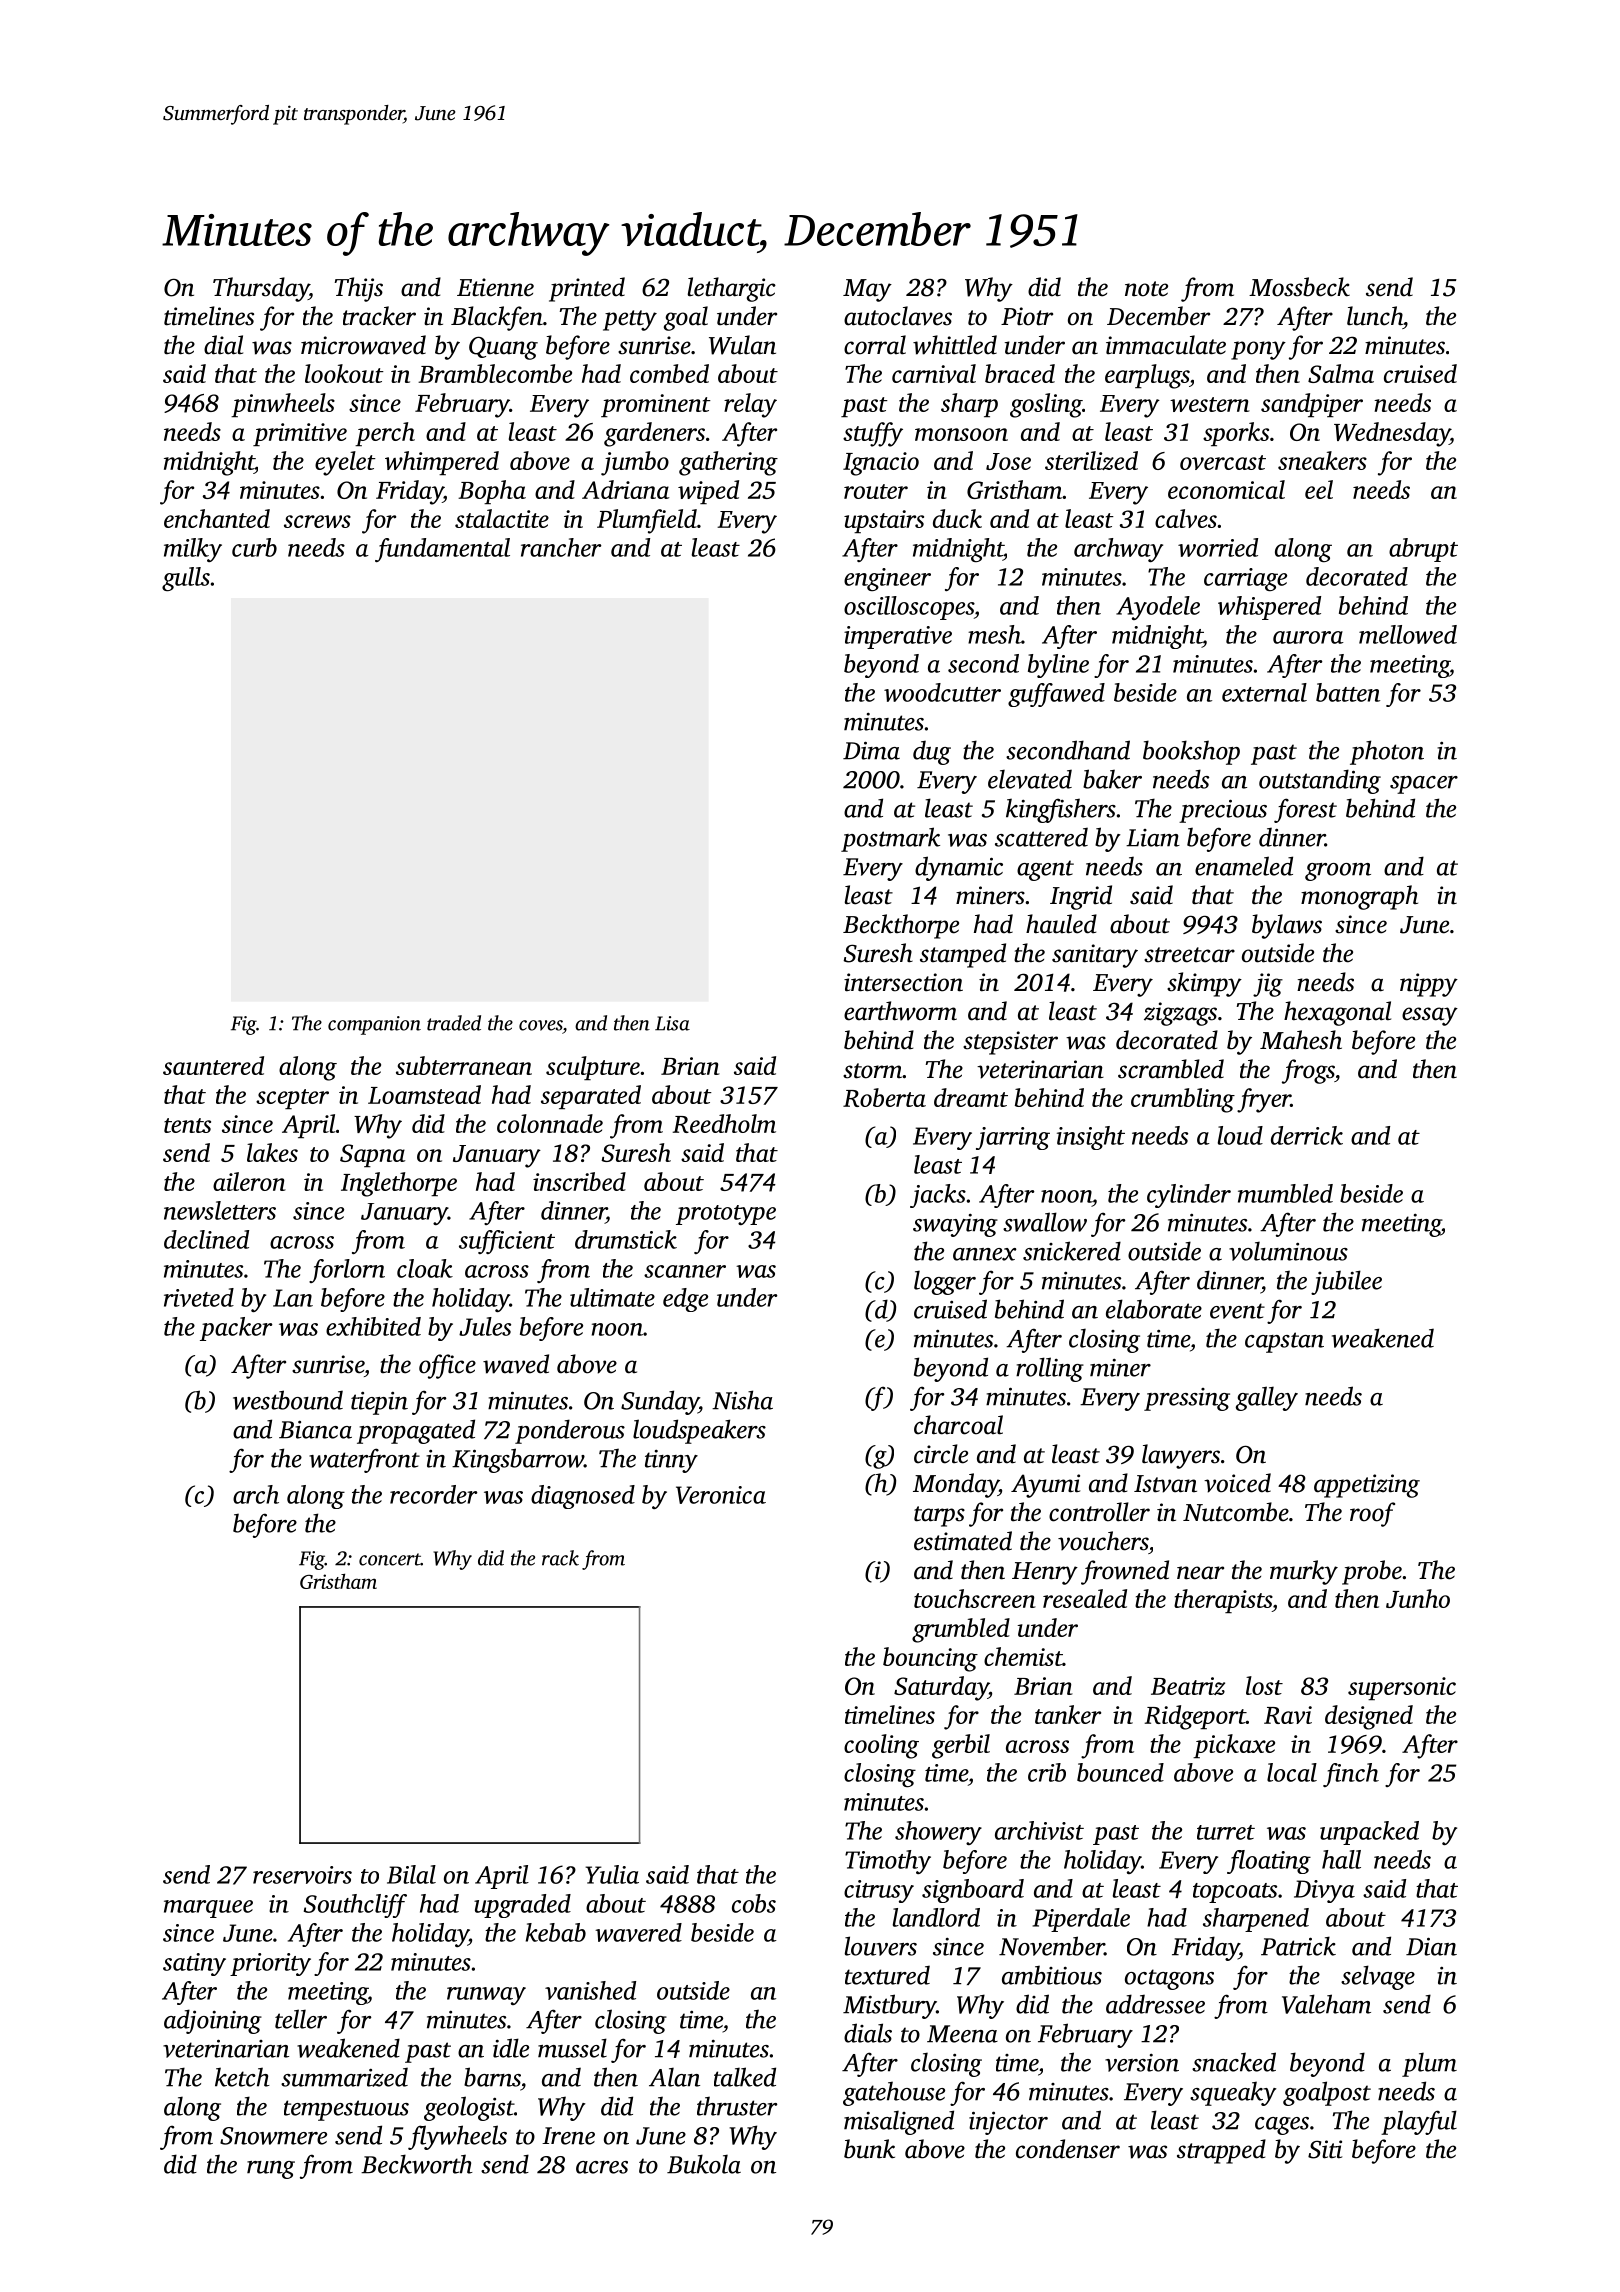 The height and width of the screenshot is (2292, 1620). What do you see at coordinates (1226, 489) in the screenshot?
I see `economical` at bounding box center [1226, 489].
